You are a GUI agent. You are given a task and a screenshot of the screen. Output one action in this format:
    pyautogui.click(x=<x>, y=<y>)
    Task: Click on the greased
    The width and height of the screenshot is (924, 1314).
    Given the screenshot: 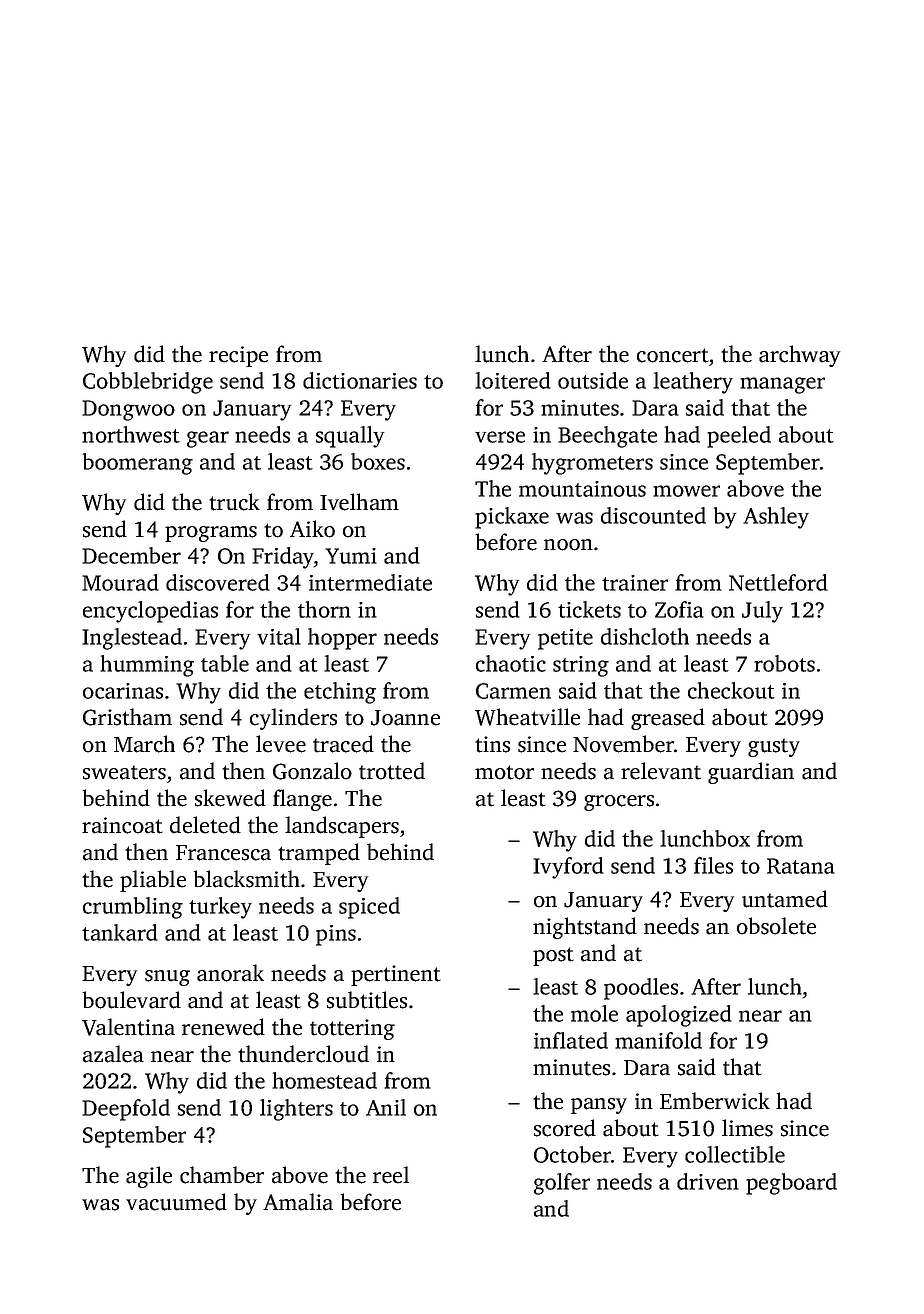 What is the action you would take?
    pyautogui.click(x=668, y=719)
